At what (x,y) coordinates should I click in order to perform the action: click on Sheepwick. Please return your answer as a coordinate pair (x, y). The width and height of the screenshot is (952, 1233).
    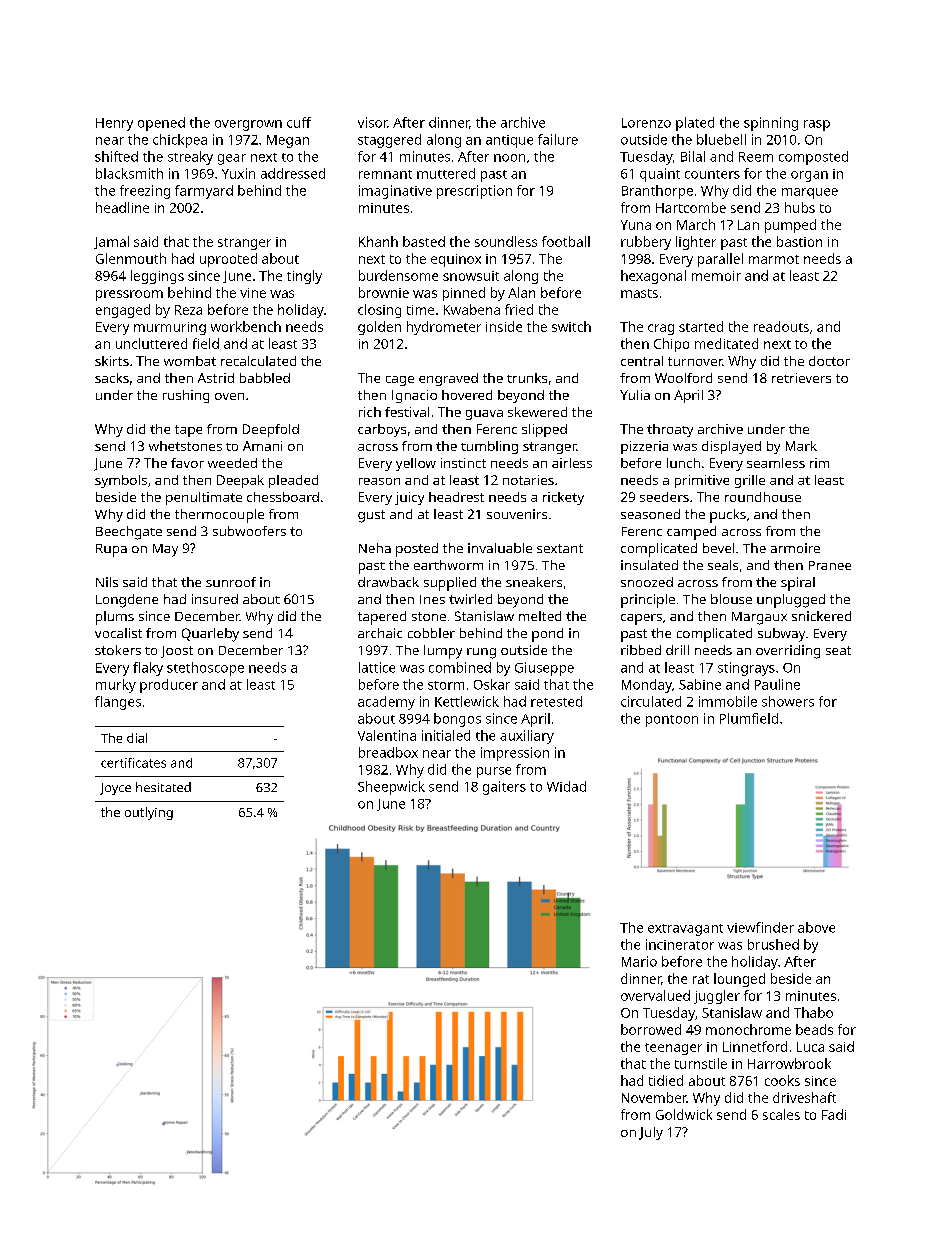
    Looking at the image, I should click on (391, 788).
